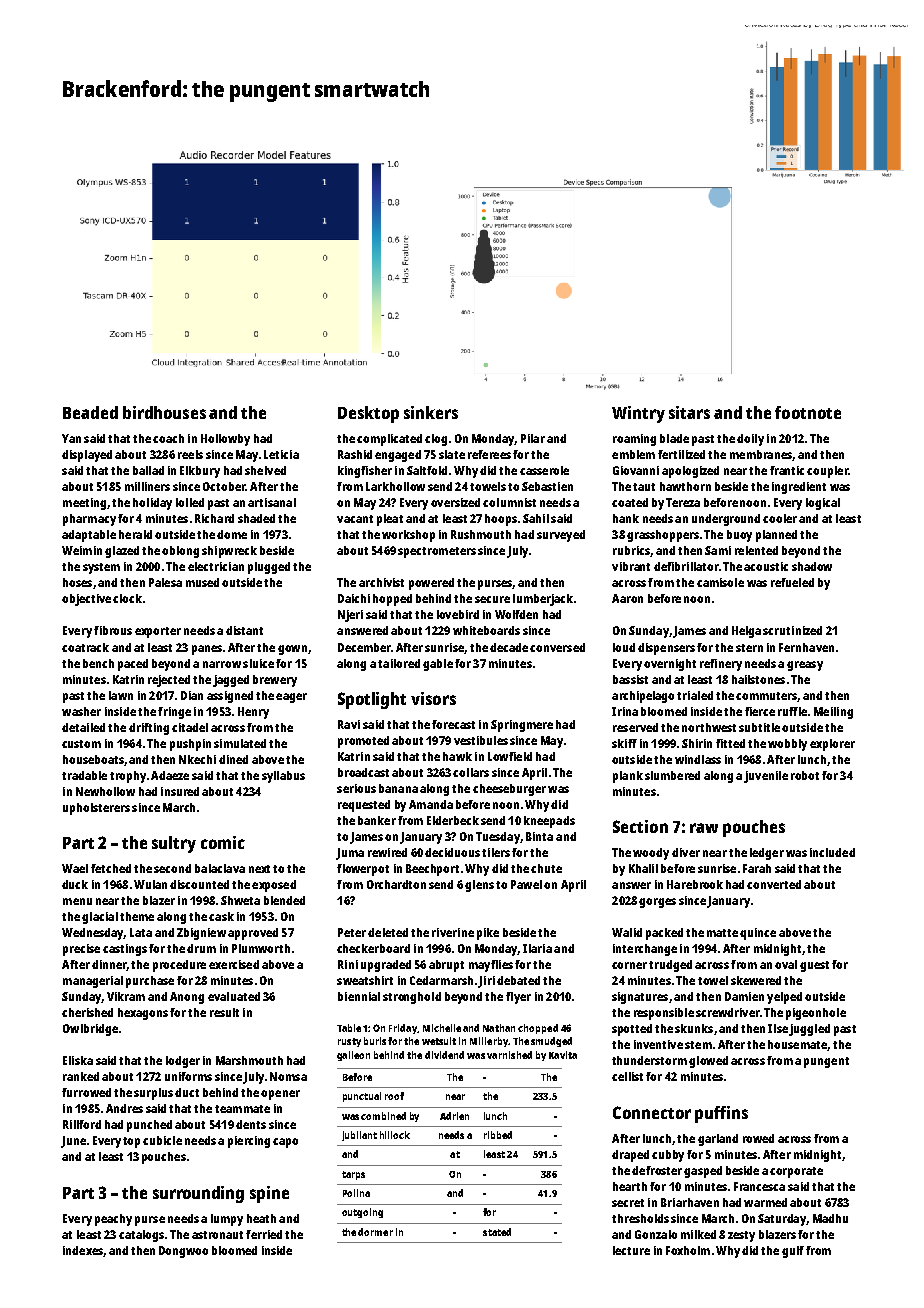 This screenshot has width=924, height=1308. Describe the element at coordinates (234, 996) in the screenshot. I see `evaluated` at that location.
